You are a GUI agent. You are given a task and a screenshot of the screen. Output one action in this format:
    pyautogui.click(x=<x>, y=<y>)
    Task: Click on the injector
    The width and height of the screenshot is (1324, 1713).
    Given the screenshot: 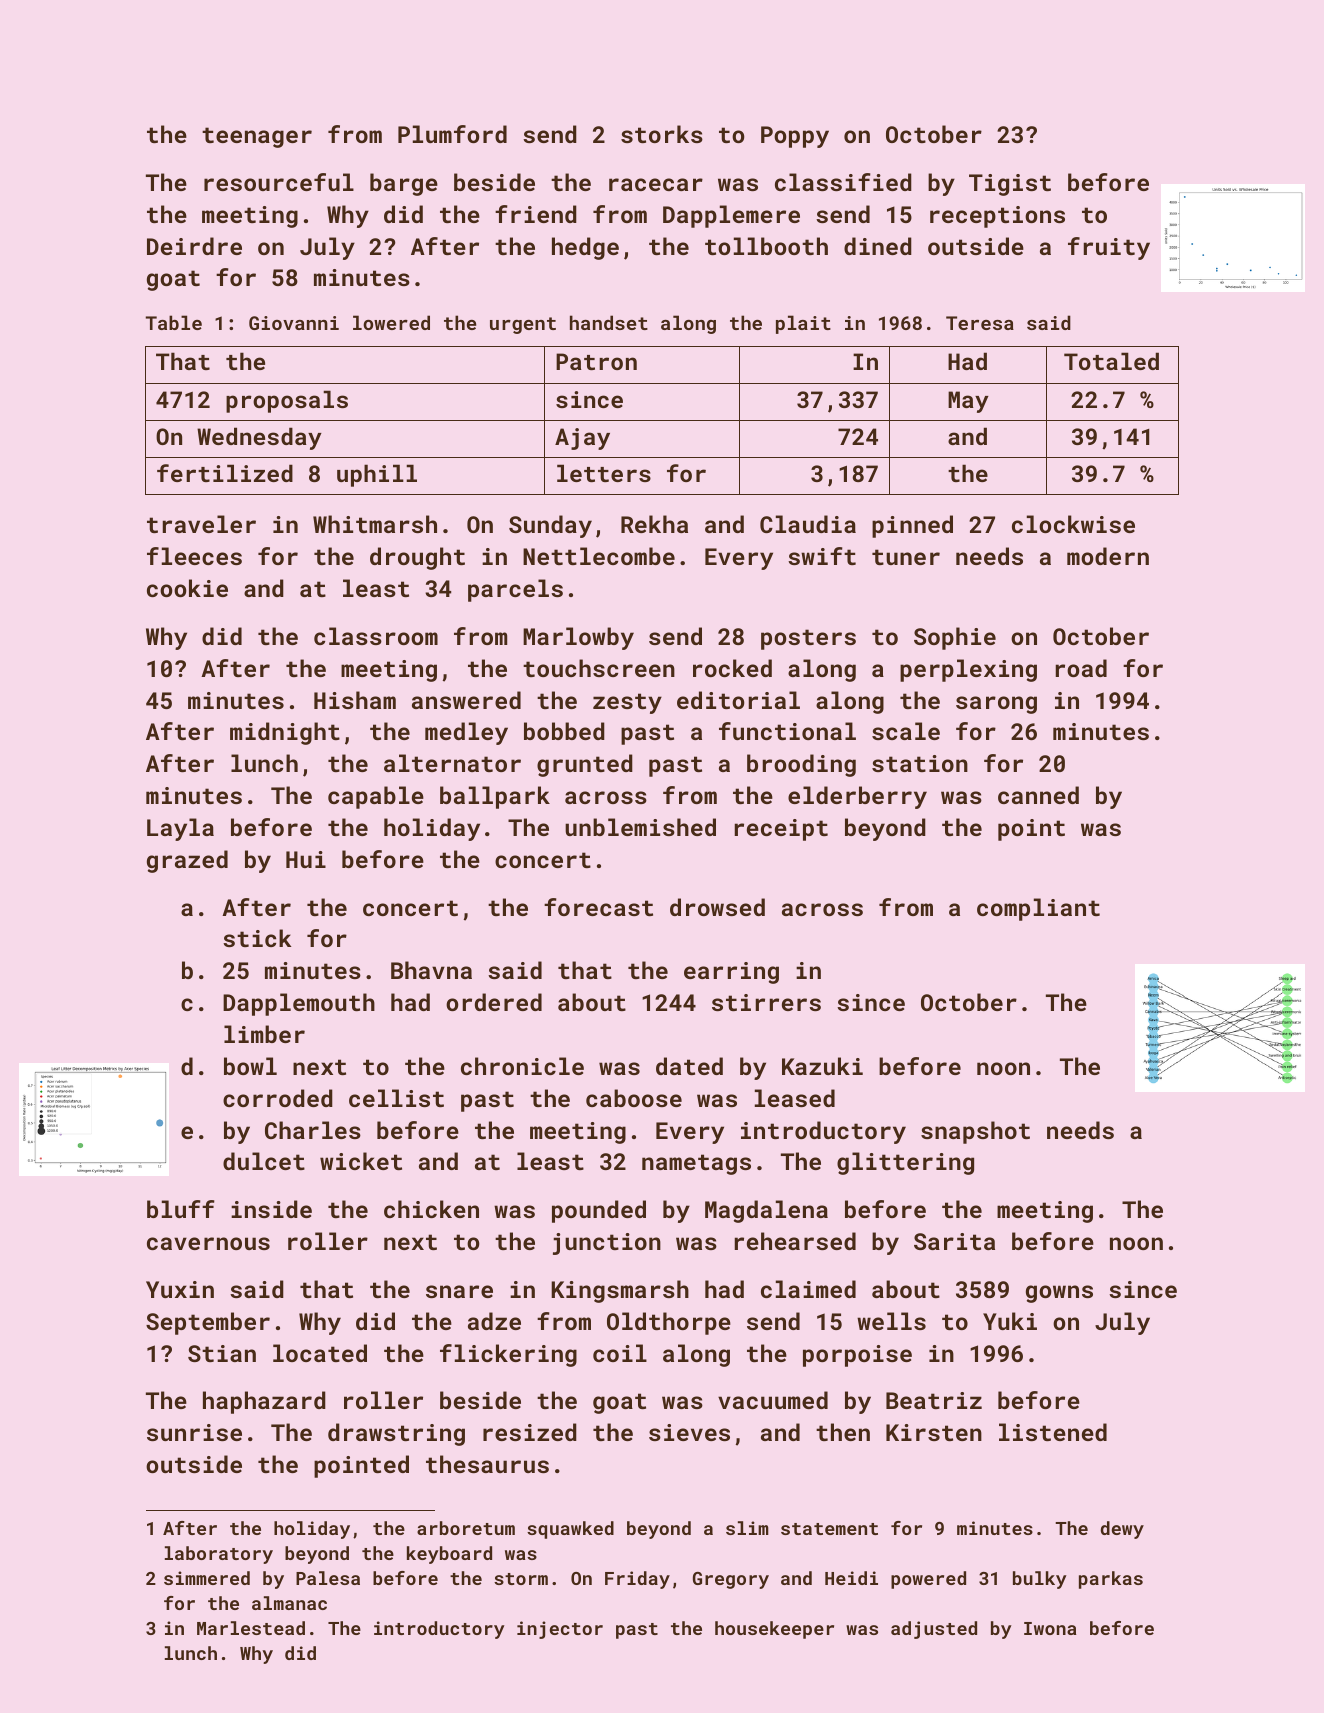 What is the action you would take?
    pyautogui.click(x=560, y=1630)
